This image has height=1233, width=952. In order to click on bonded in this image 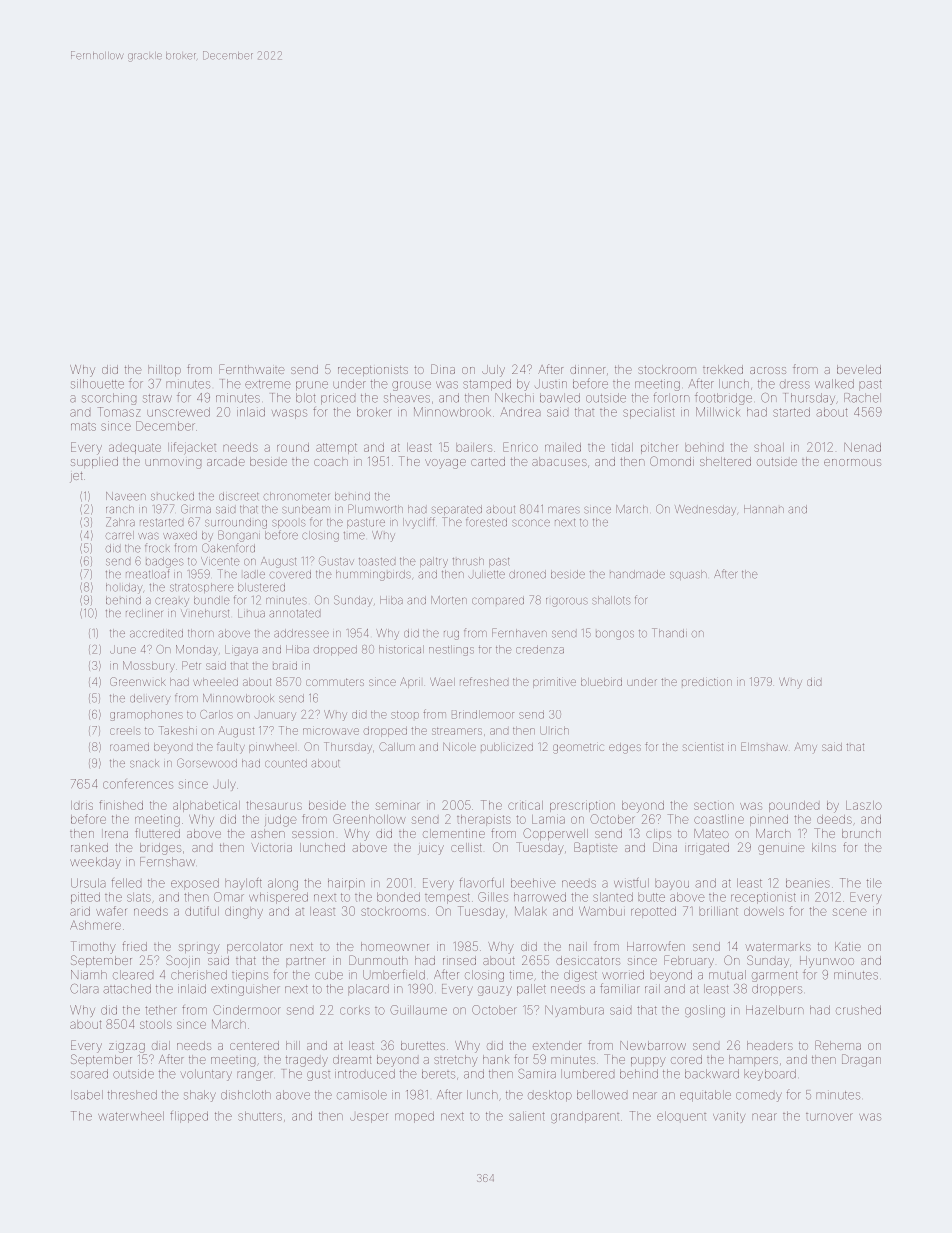, I will do `click(398, 897)`.
